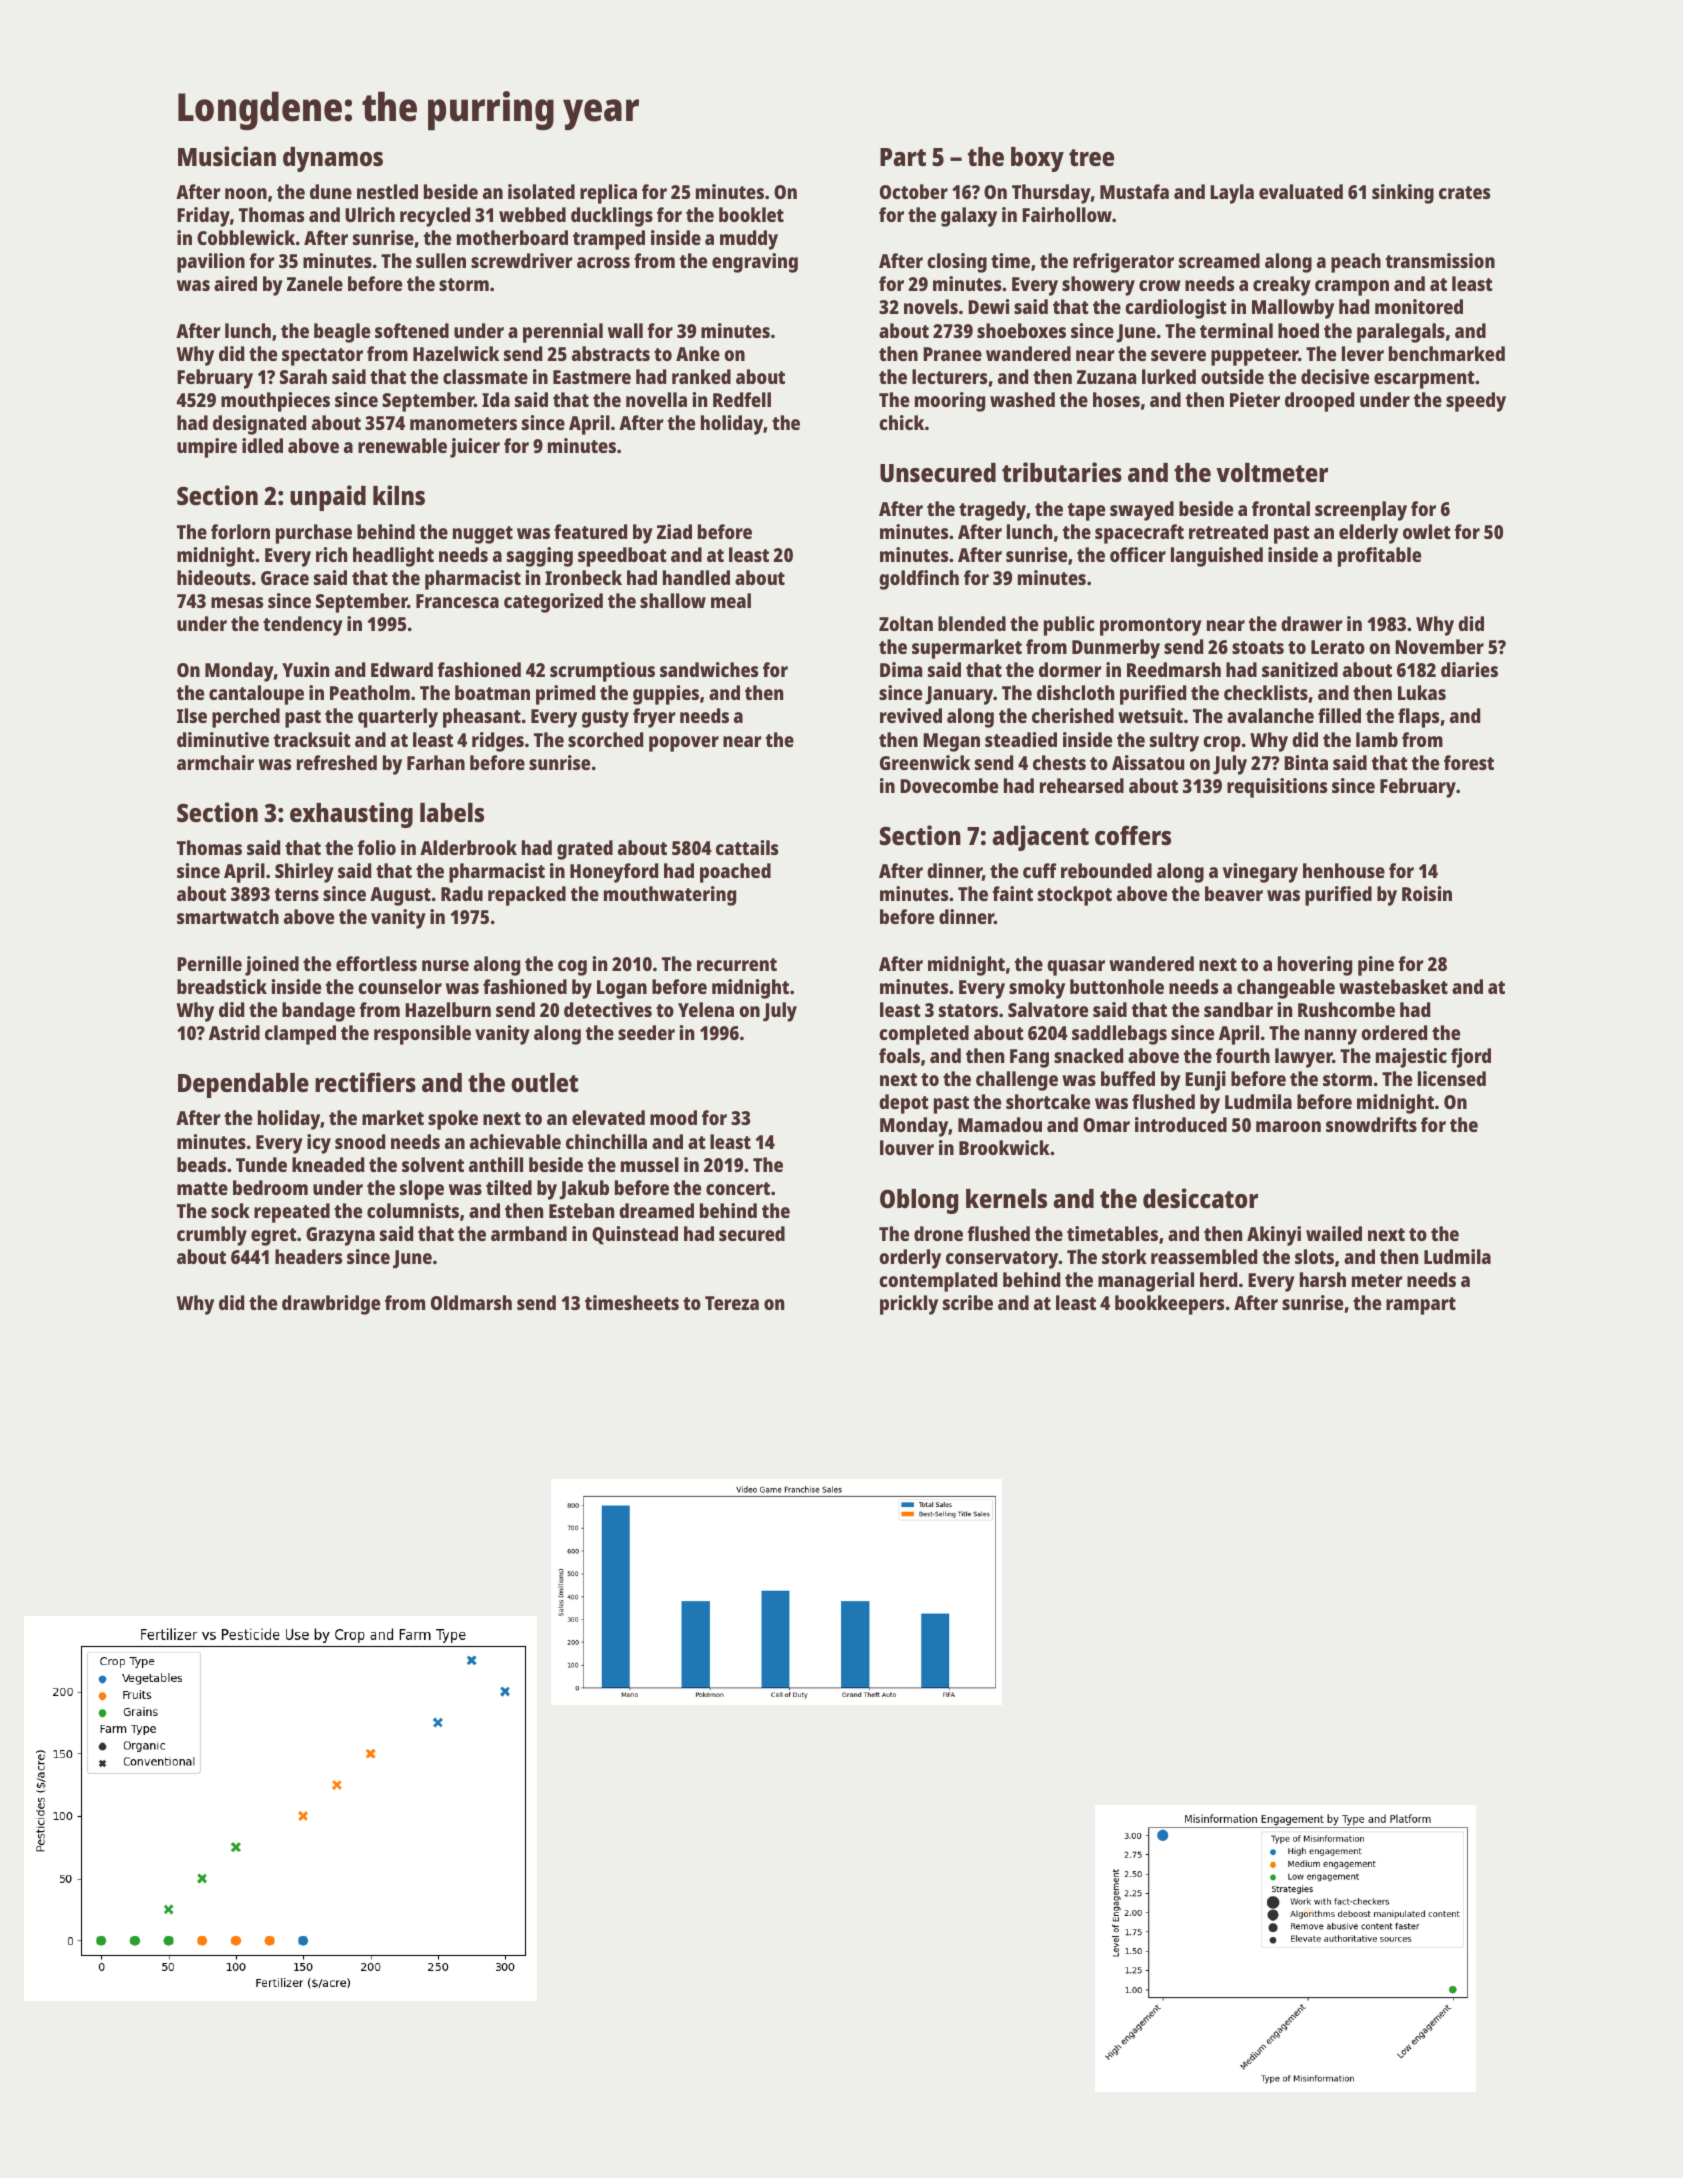 Image resolution: width=1683 pixels, height=2178 pixels. I want to click on blended, so click(972, 623).
